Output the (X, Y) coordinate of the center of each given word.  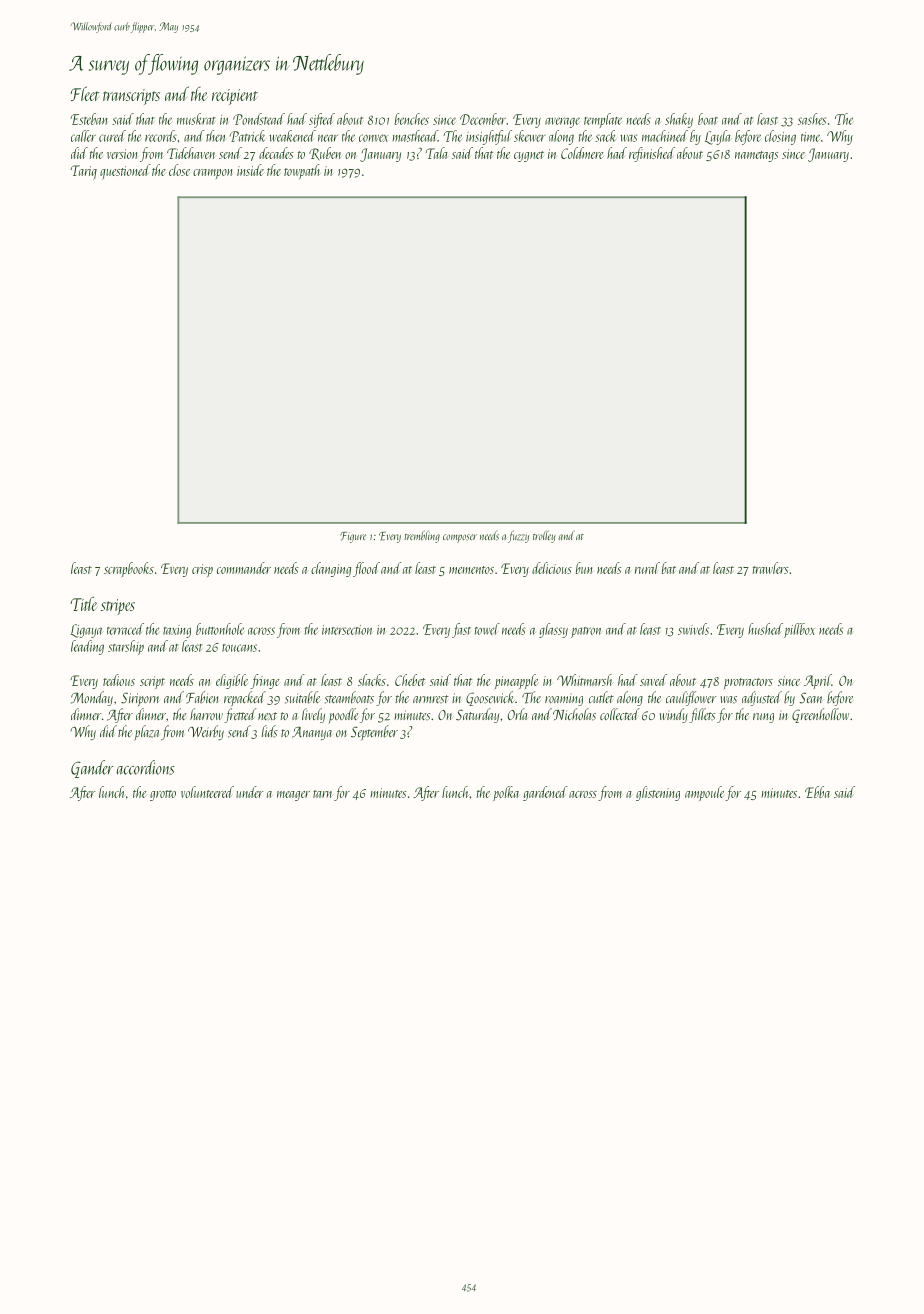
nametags (757, 156)
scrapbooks (129, 569)
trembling (422, 536)
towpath (302, 171)
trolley (544, 536)
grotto (163, 795)
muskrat (196, 119)
